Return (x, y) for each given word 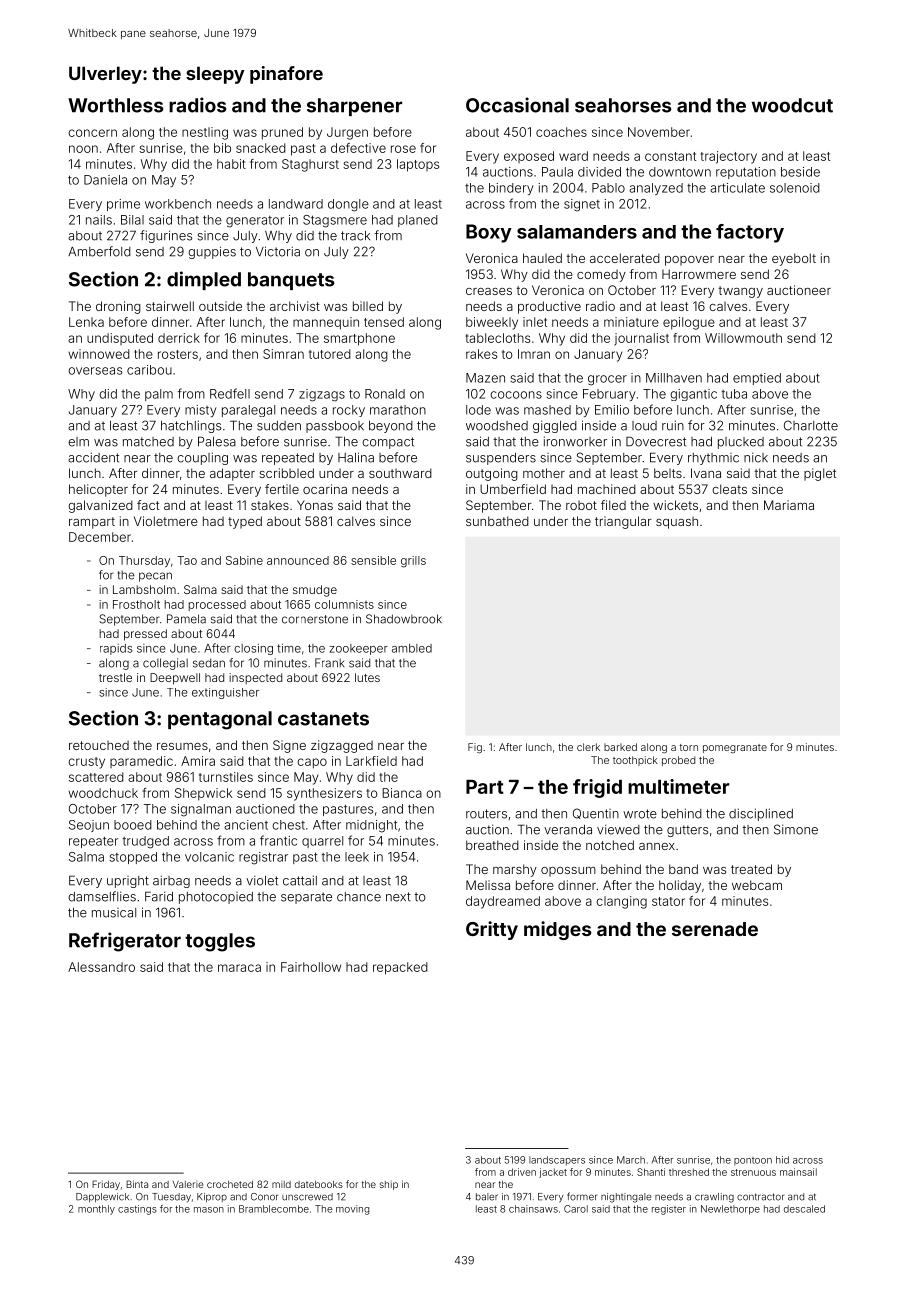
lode (478, 410)
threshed (689, 1172)
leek (357, 857)
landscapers (557, 1161)
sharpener (354, 107)
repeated (288, 459)
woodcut (792, 105)
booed (133, 825)
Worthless (115, 105)
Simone (796, 829)
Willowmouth (743, 338)
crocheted (230, 1184)
